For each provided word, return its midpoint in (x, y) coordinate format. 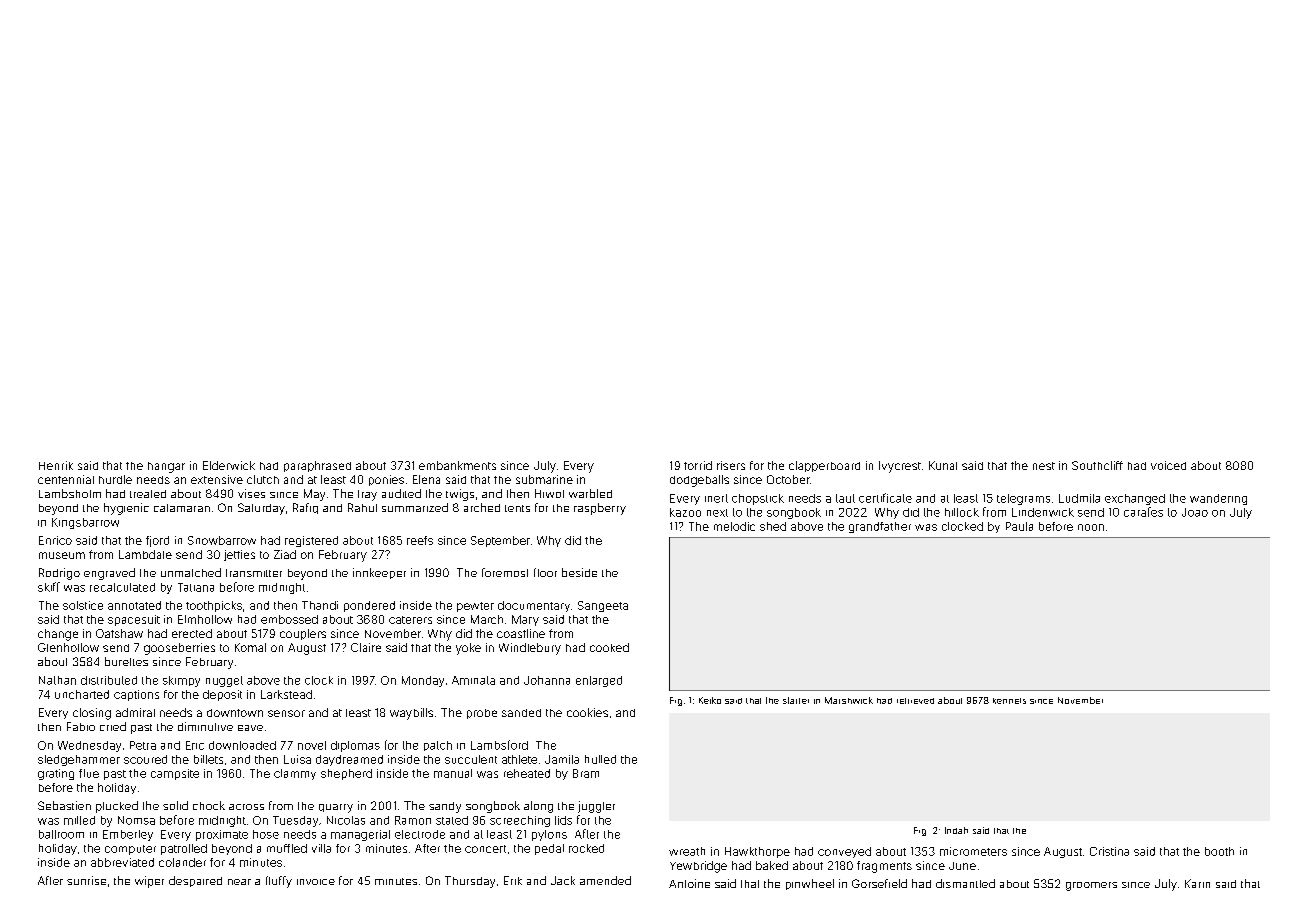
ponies (386, 480)
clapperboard (824, 466)
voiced (1168, 465)
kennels (1009, 701)
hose (266, 834)
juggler (596, 807)
